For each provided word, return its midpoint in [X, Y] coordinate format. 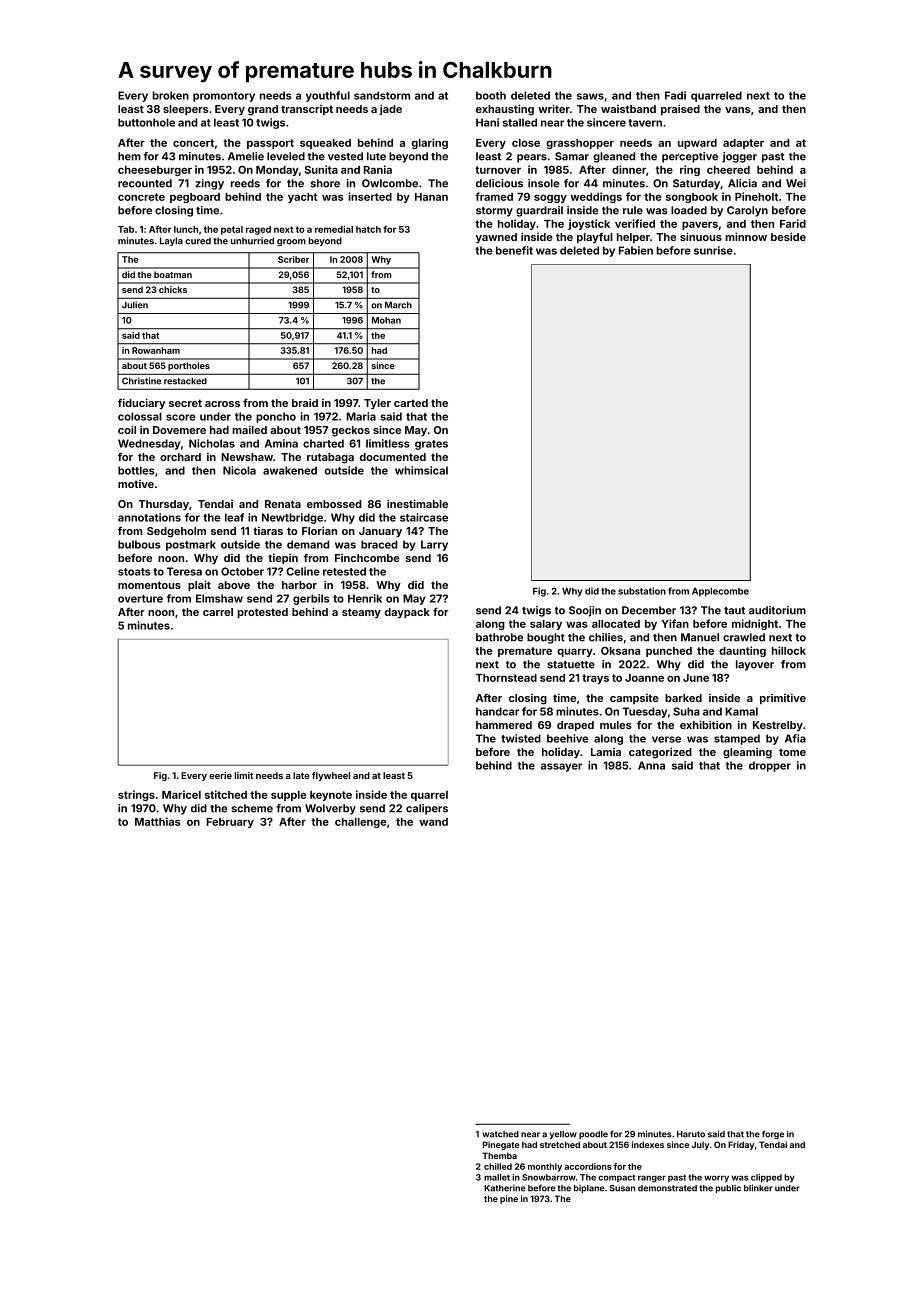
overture [140, 599]
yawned [496, 238]
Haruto [691, 1134]
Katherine [505, 1188]
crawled [744, 637]
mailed [250, 429]
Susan [622, 1188]
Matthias [157, 821]
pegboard [195, 198]
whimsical [421, 470]
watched [500, 1134]
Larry [434, 545]
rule [633, 210]
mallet [497, 1177]
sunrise [713, 250]
